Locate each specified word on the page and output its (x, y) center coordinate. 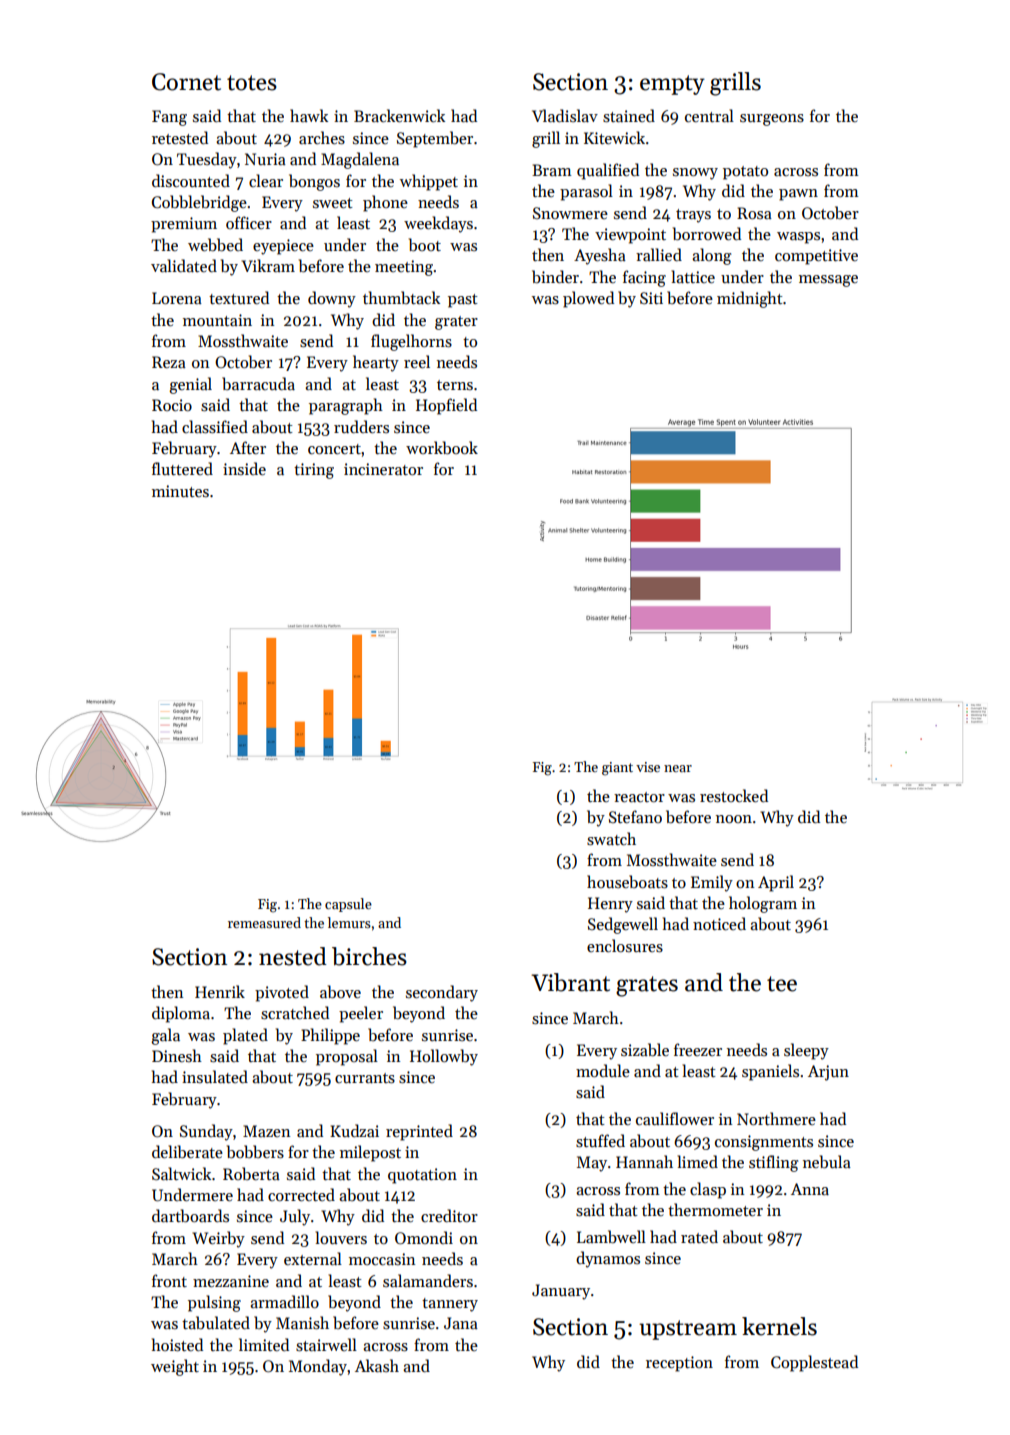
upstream (688, 1330)
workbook (442, 448)
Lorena (177, 298)
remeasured (264, 922)
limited (264, 1344)
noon (734, 819)
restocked (734, 796)
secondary (442, 993)
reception (679, 1364)
